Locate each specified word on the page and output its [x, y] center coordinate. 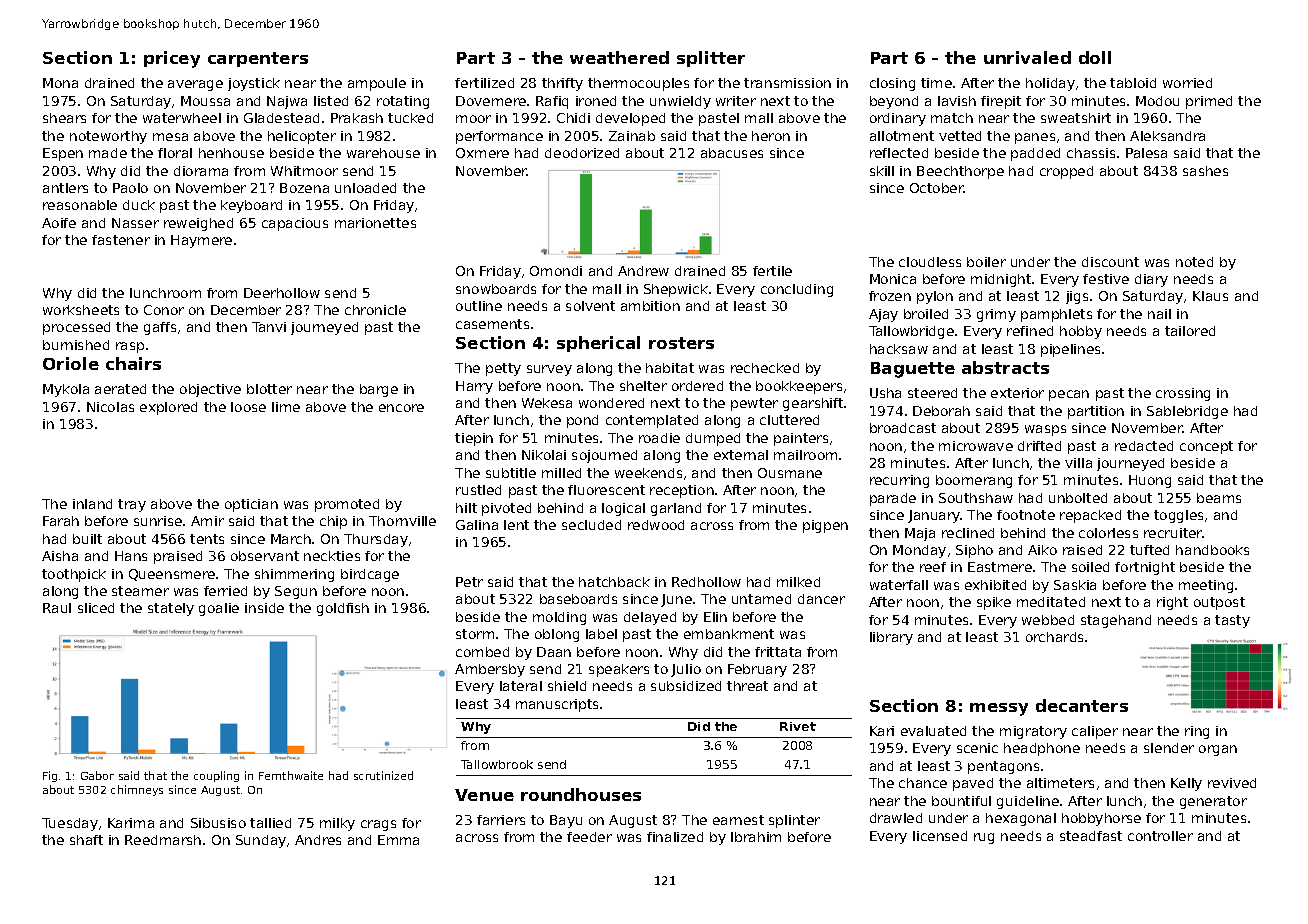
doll [1095, 57]
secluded [591, 525]
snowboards [496, 289]
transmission [787, 83]
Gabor [97, 775]
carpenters [258, 59]
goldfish [343, 609]
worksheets [81, 310]
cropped [1066, 172]
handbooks [1212, 550]
